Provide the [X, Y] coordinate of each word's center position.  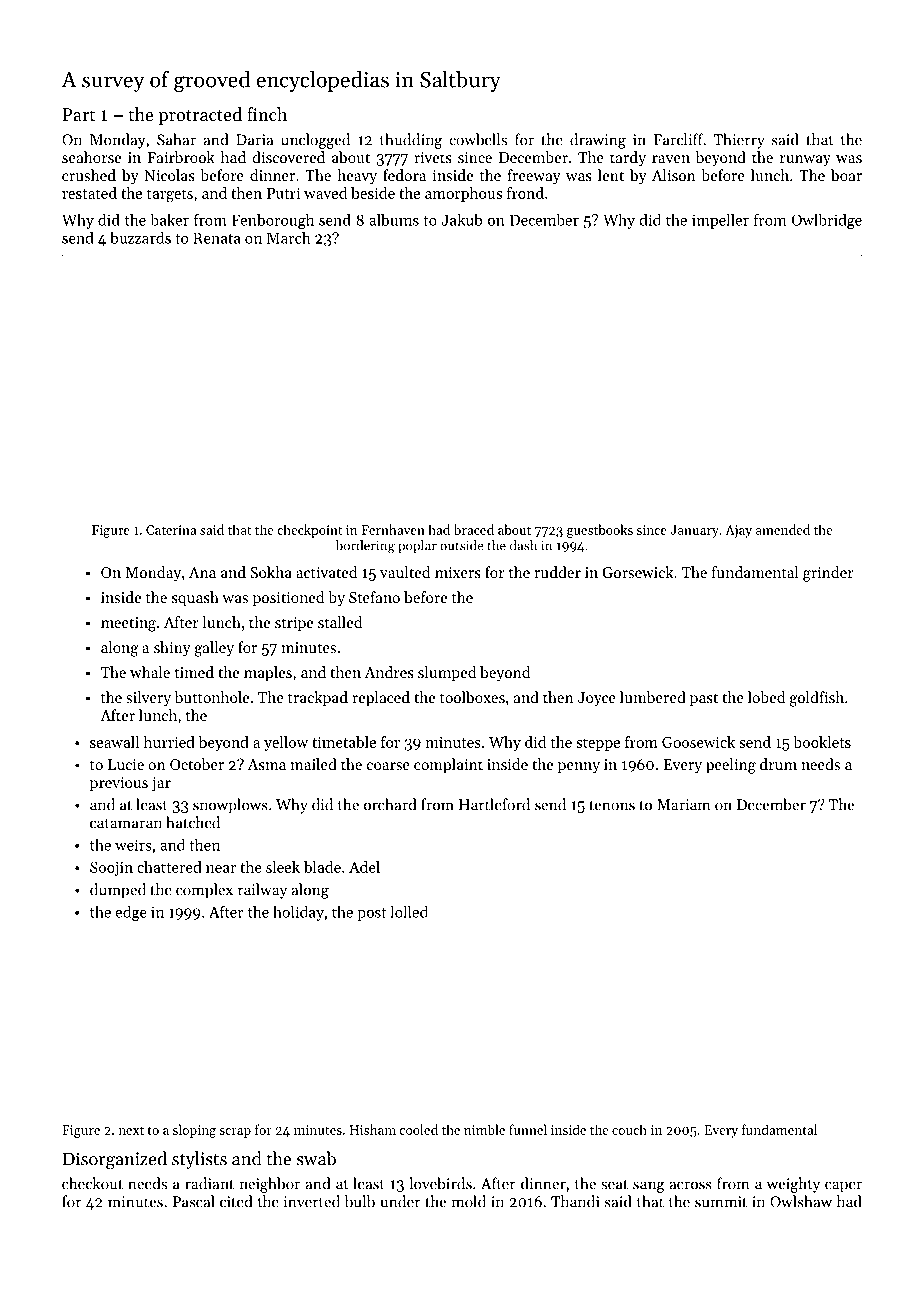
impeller [720, 221]
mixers [458, 572]
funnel [528, 1129]
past [704, 699]
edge [131, 913]
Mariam [684, 805]
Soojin [111, 869]
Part [79, 114]
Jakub [461, 220]
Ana [202, 572]
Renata [217, 238]
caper [843, 1187]
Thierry [739, 141]
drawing [598, 141]
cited [236, 1201]
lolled [409, 911]
